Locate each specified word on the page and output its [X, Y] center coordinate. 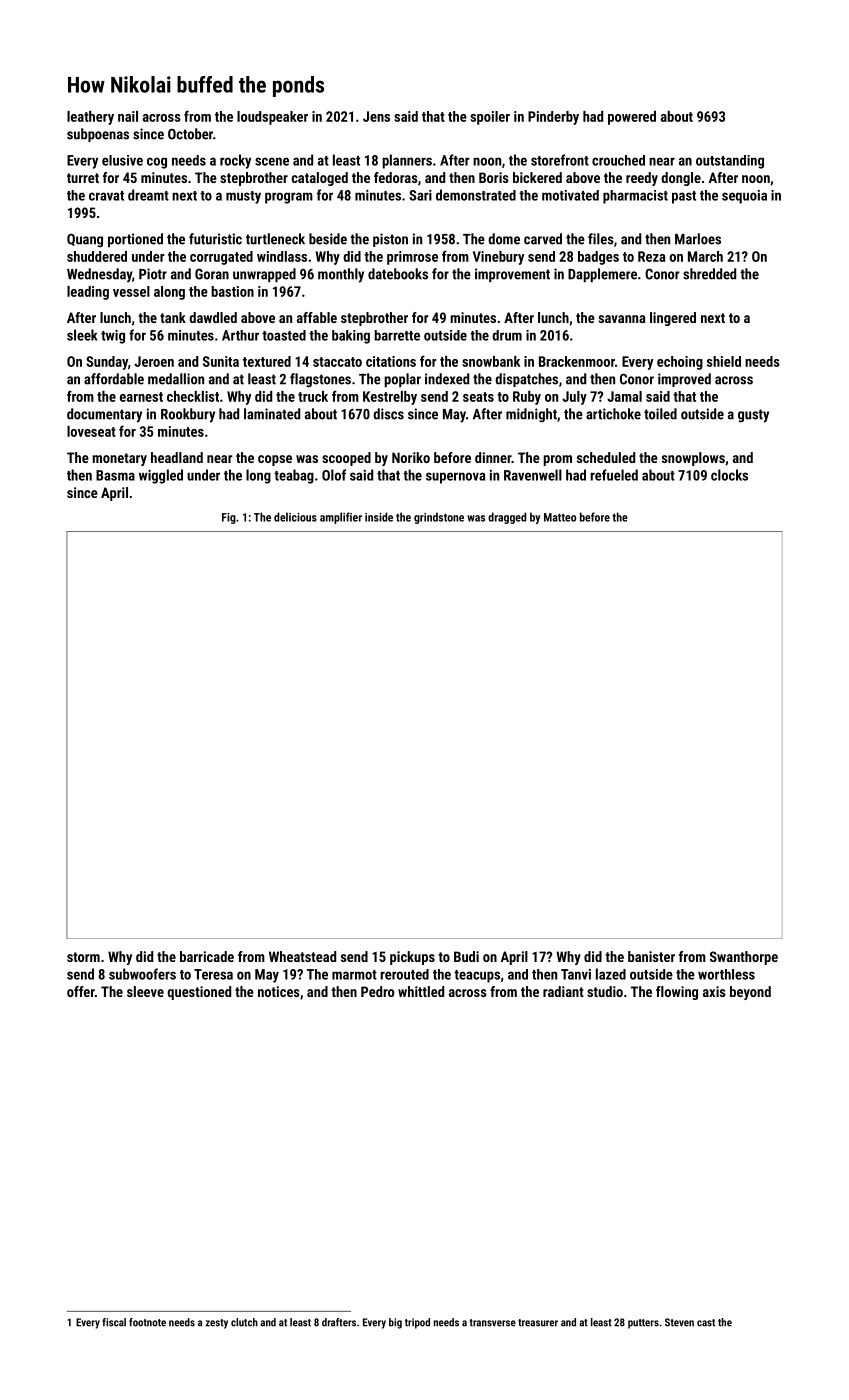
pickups [412, 958]
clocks [729, 475]
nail [128, 116]
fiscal [114, 1322]
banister [651, 956]
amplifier [341, 518]
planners [407, 161]
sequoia [744, 197]
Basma [115, 475]
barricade [207, 956]
